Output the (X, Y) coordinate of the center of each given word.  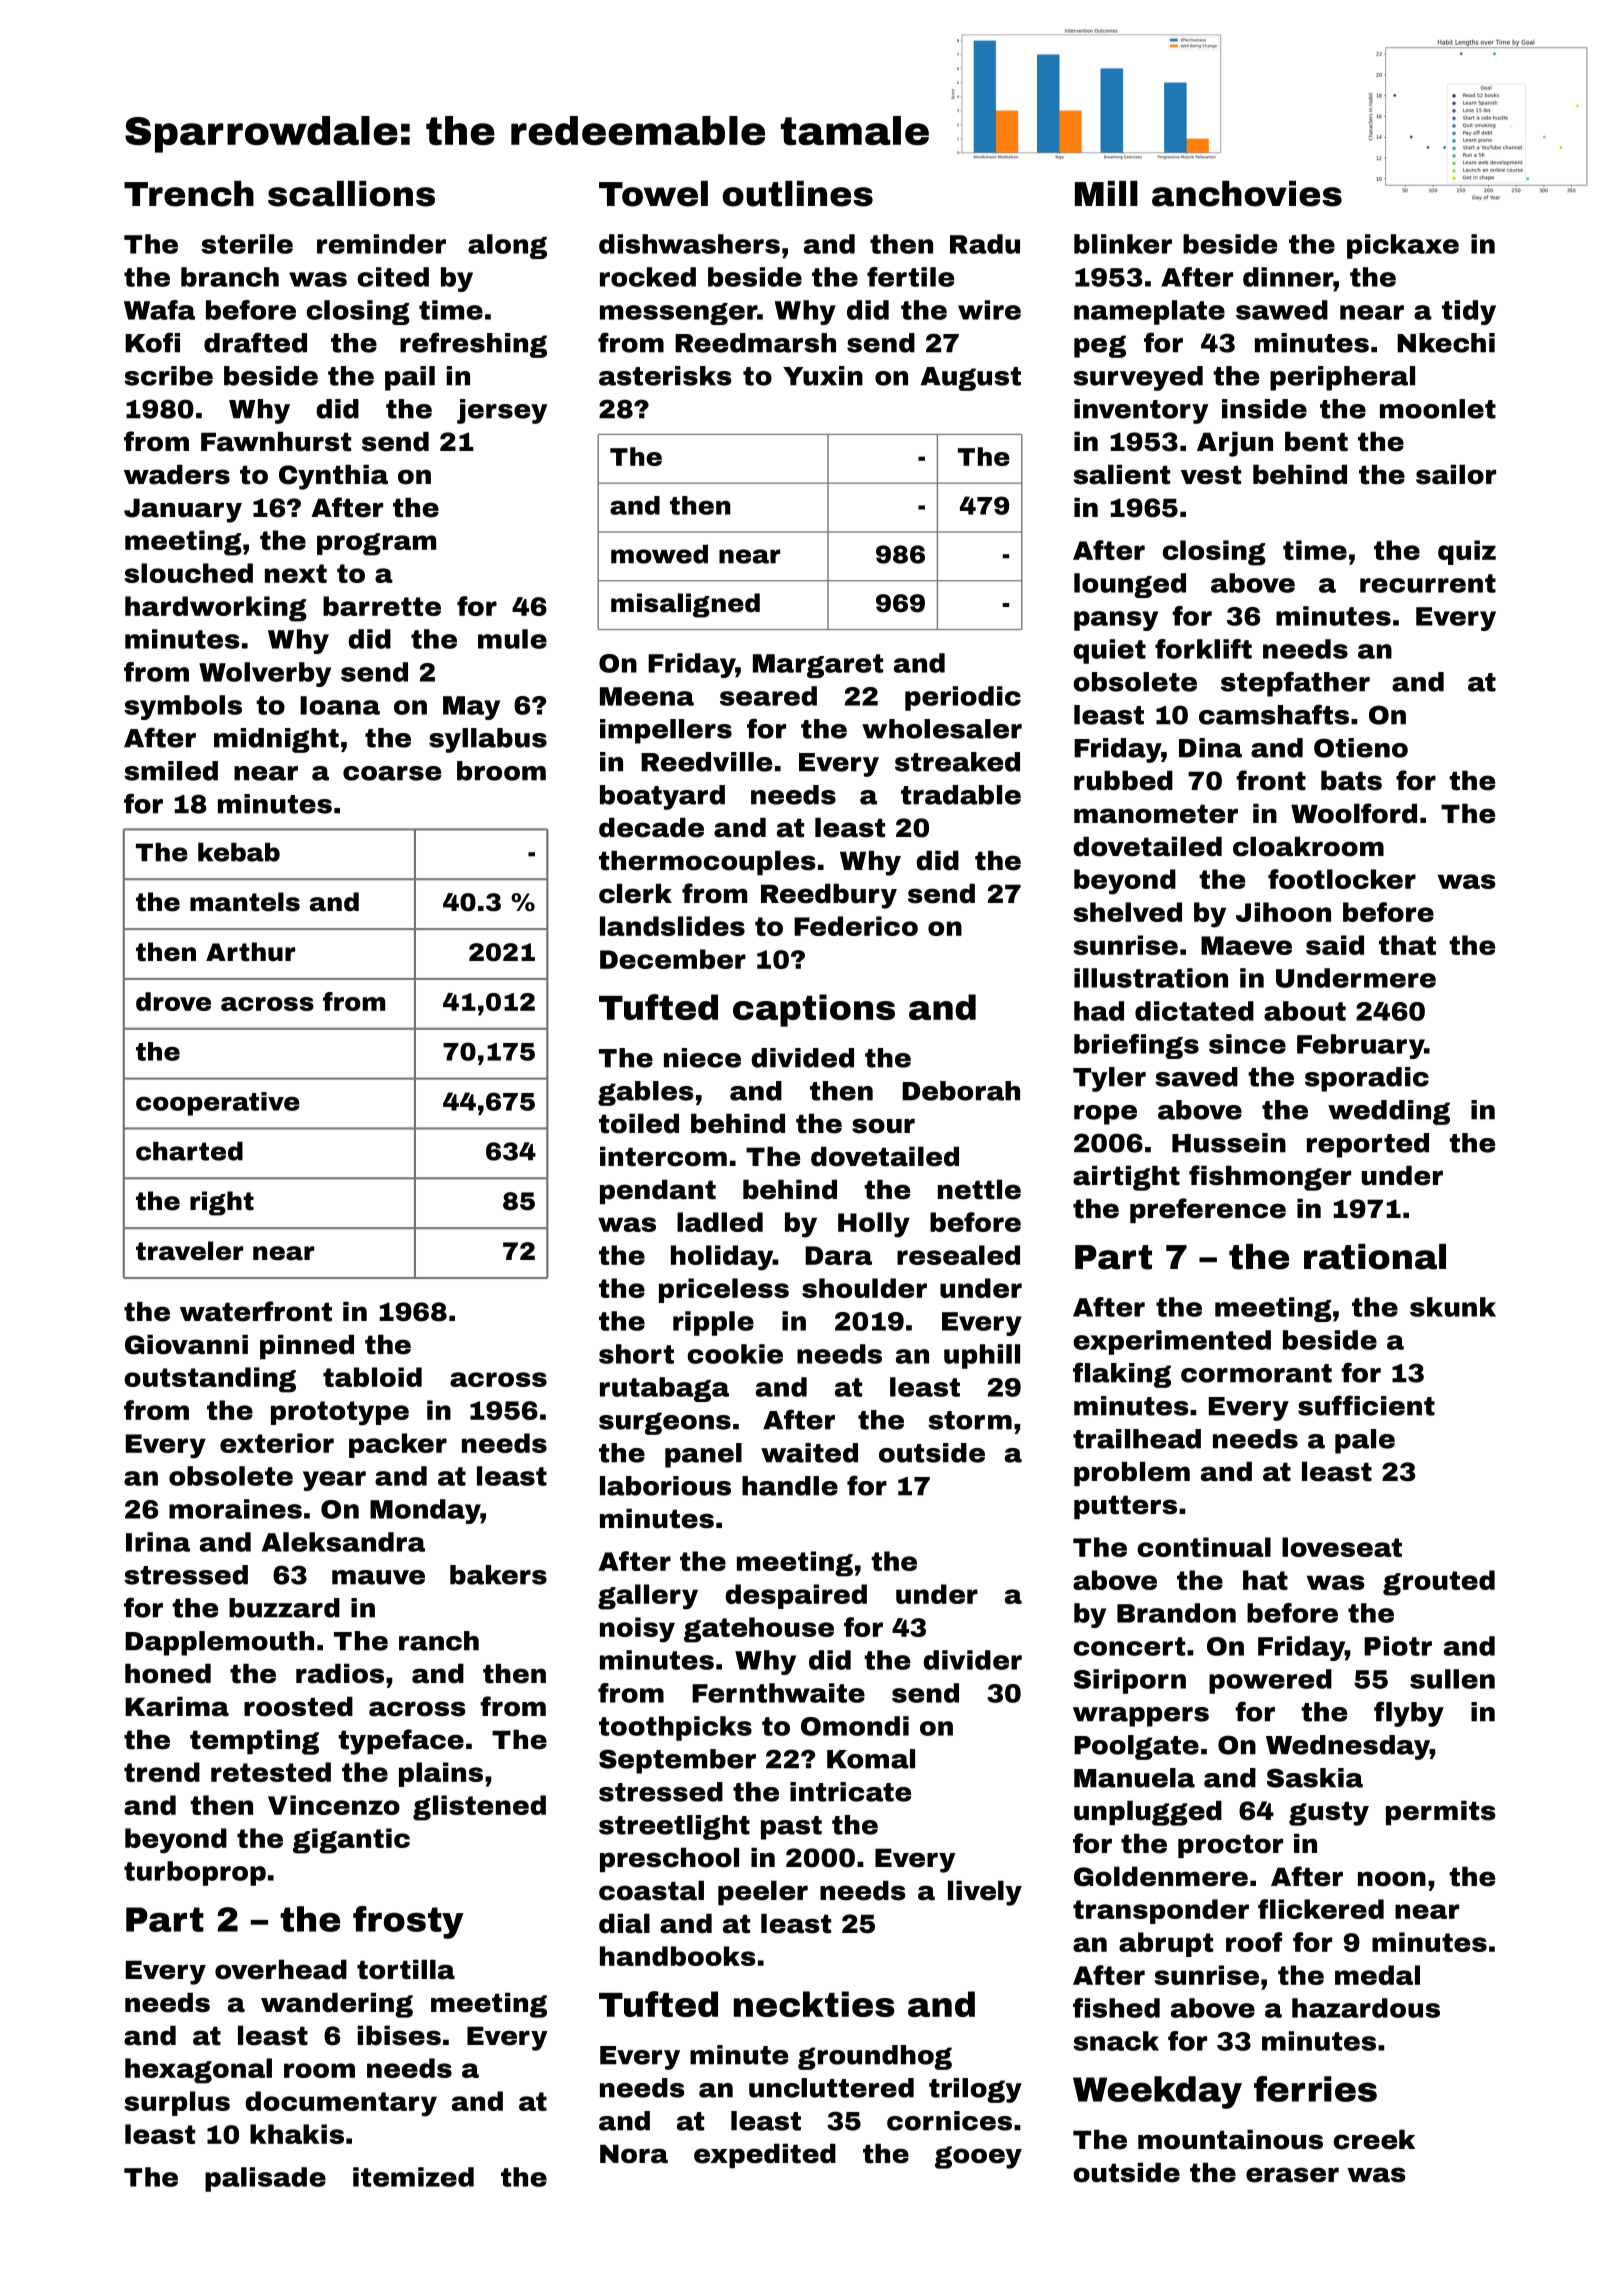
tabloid (372, 1377)
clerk (635, 893)
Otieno (1361, 748)
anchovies (1247, 194)
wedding (1389, 1112)
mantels (245, 902)
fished (1116, 2008)
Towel (653, 194)
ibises (399, 2035)
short (636, 1354)
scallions (351, 194)
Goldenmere (1161, 1876)
